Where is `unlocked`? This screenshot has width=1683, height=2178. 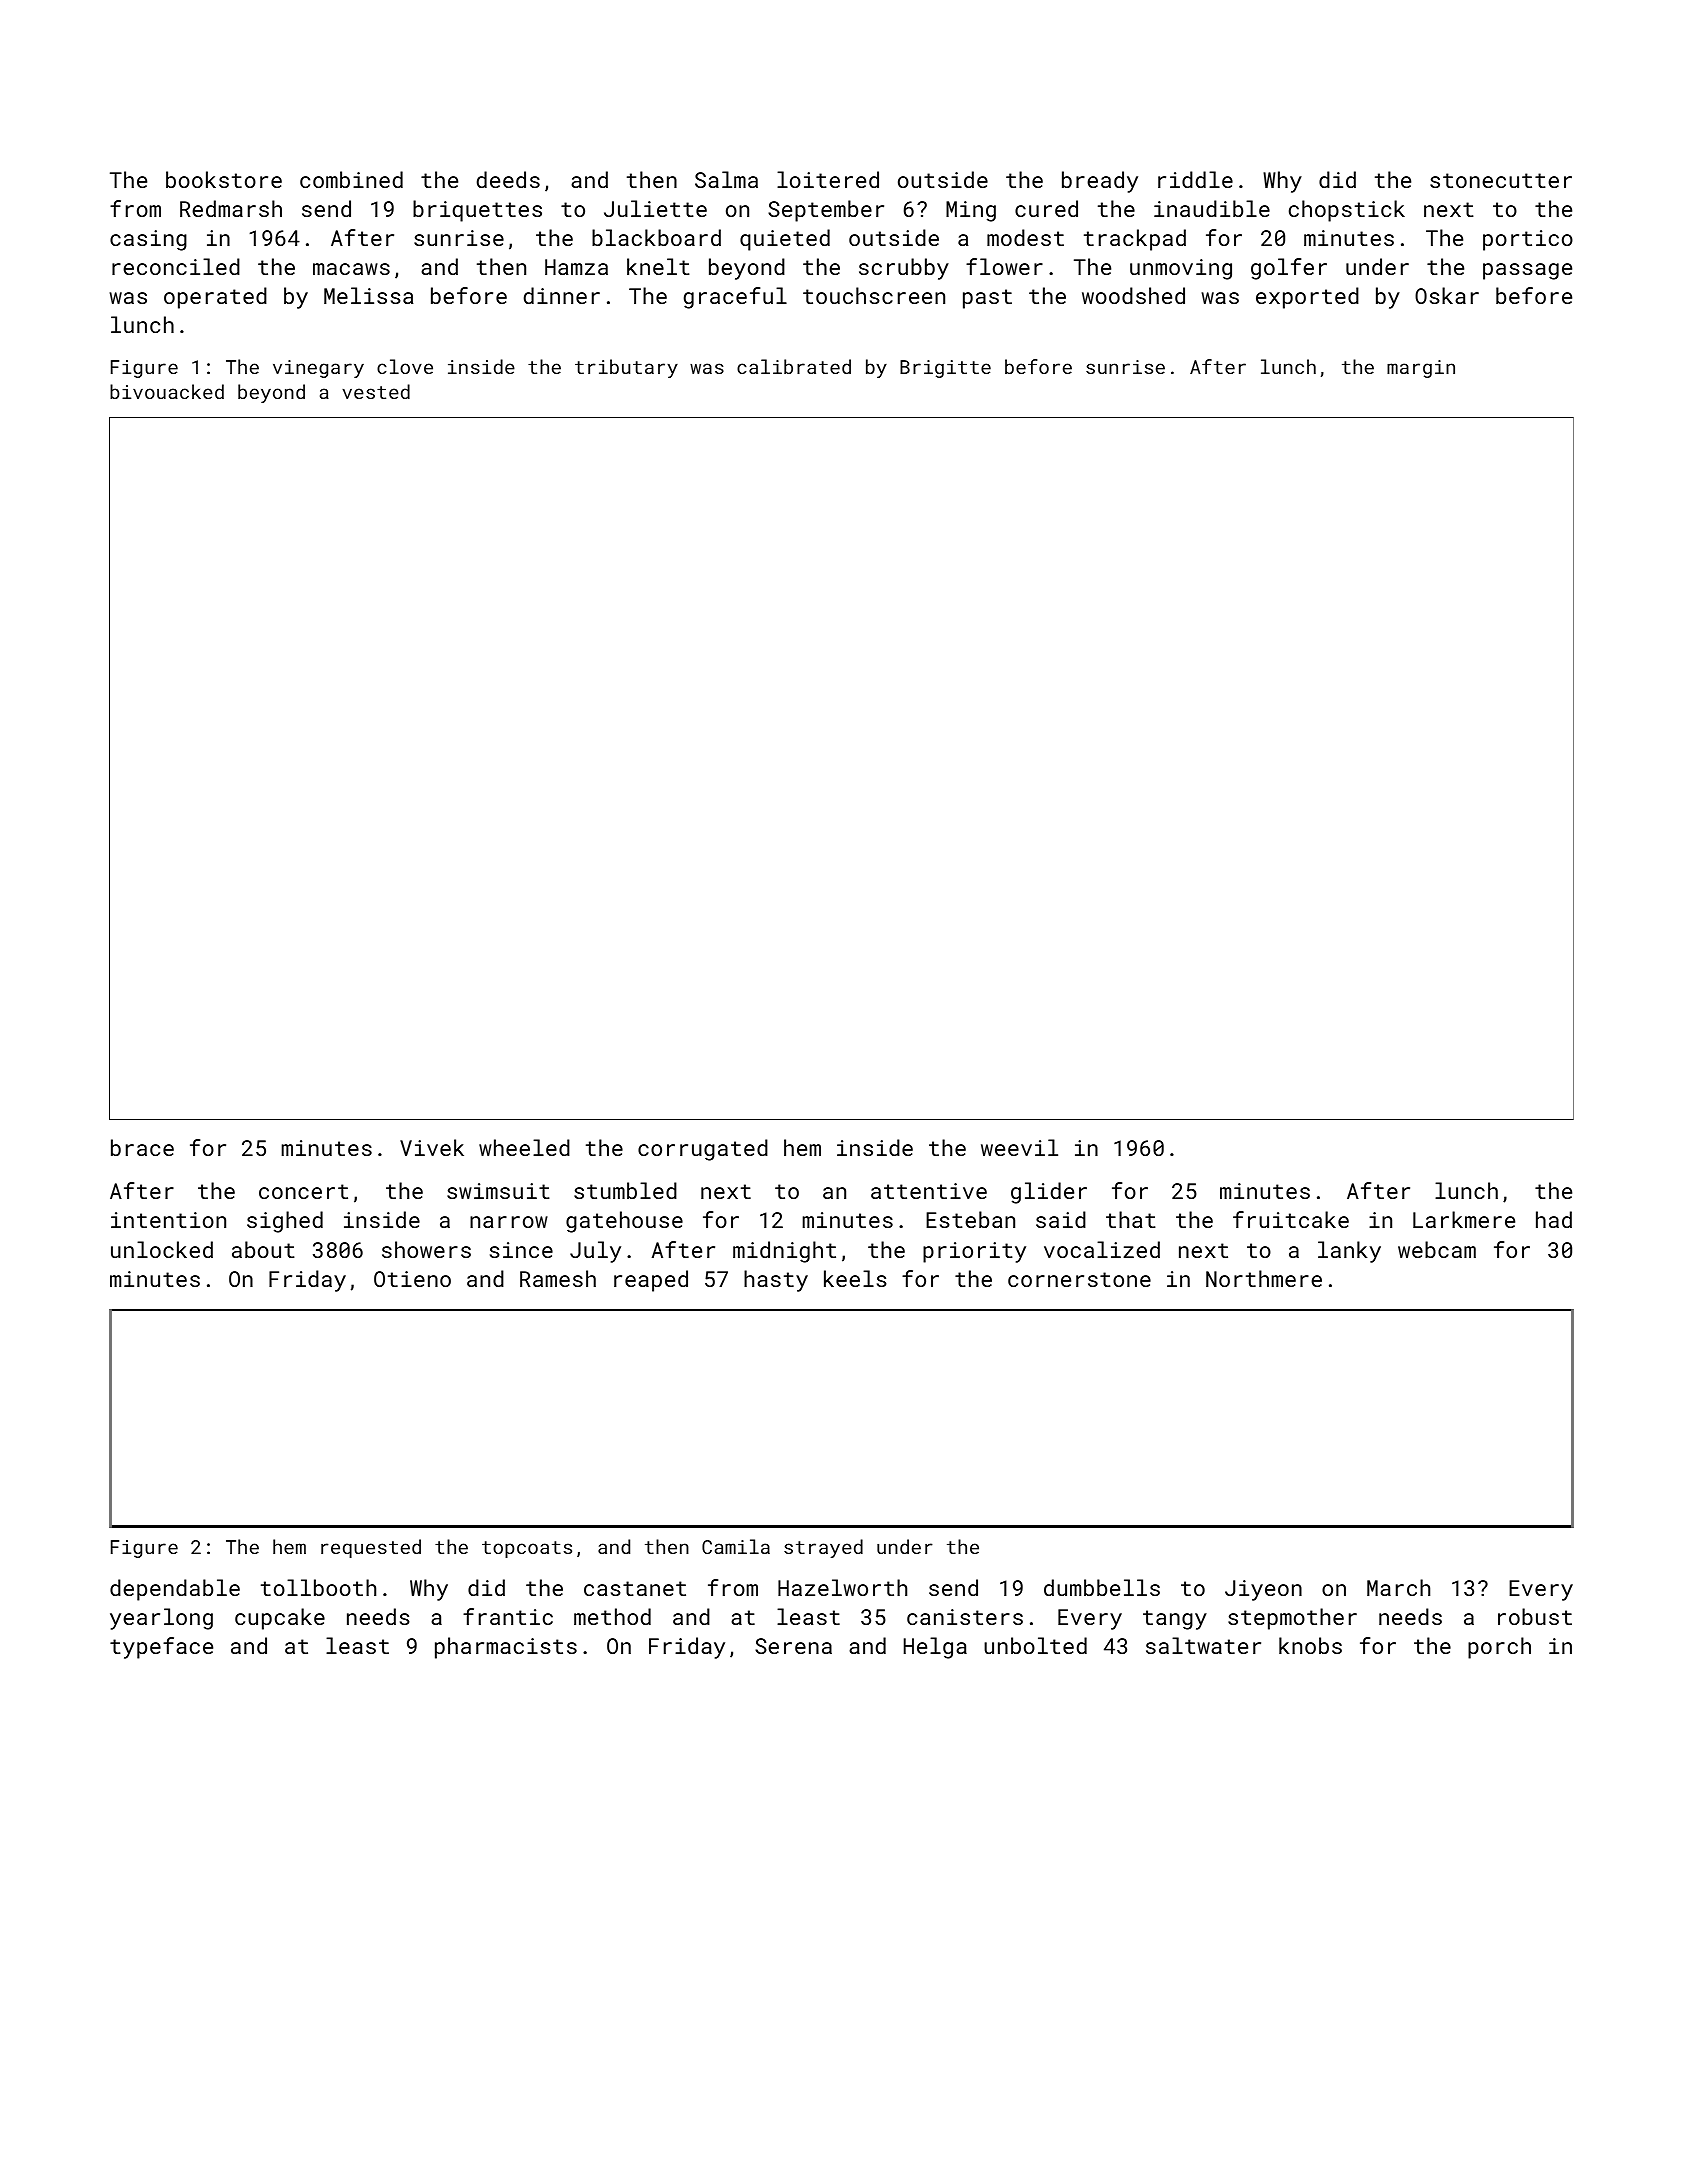
unlocked is located at coordinates (162, 1249).
